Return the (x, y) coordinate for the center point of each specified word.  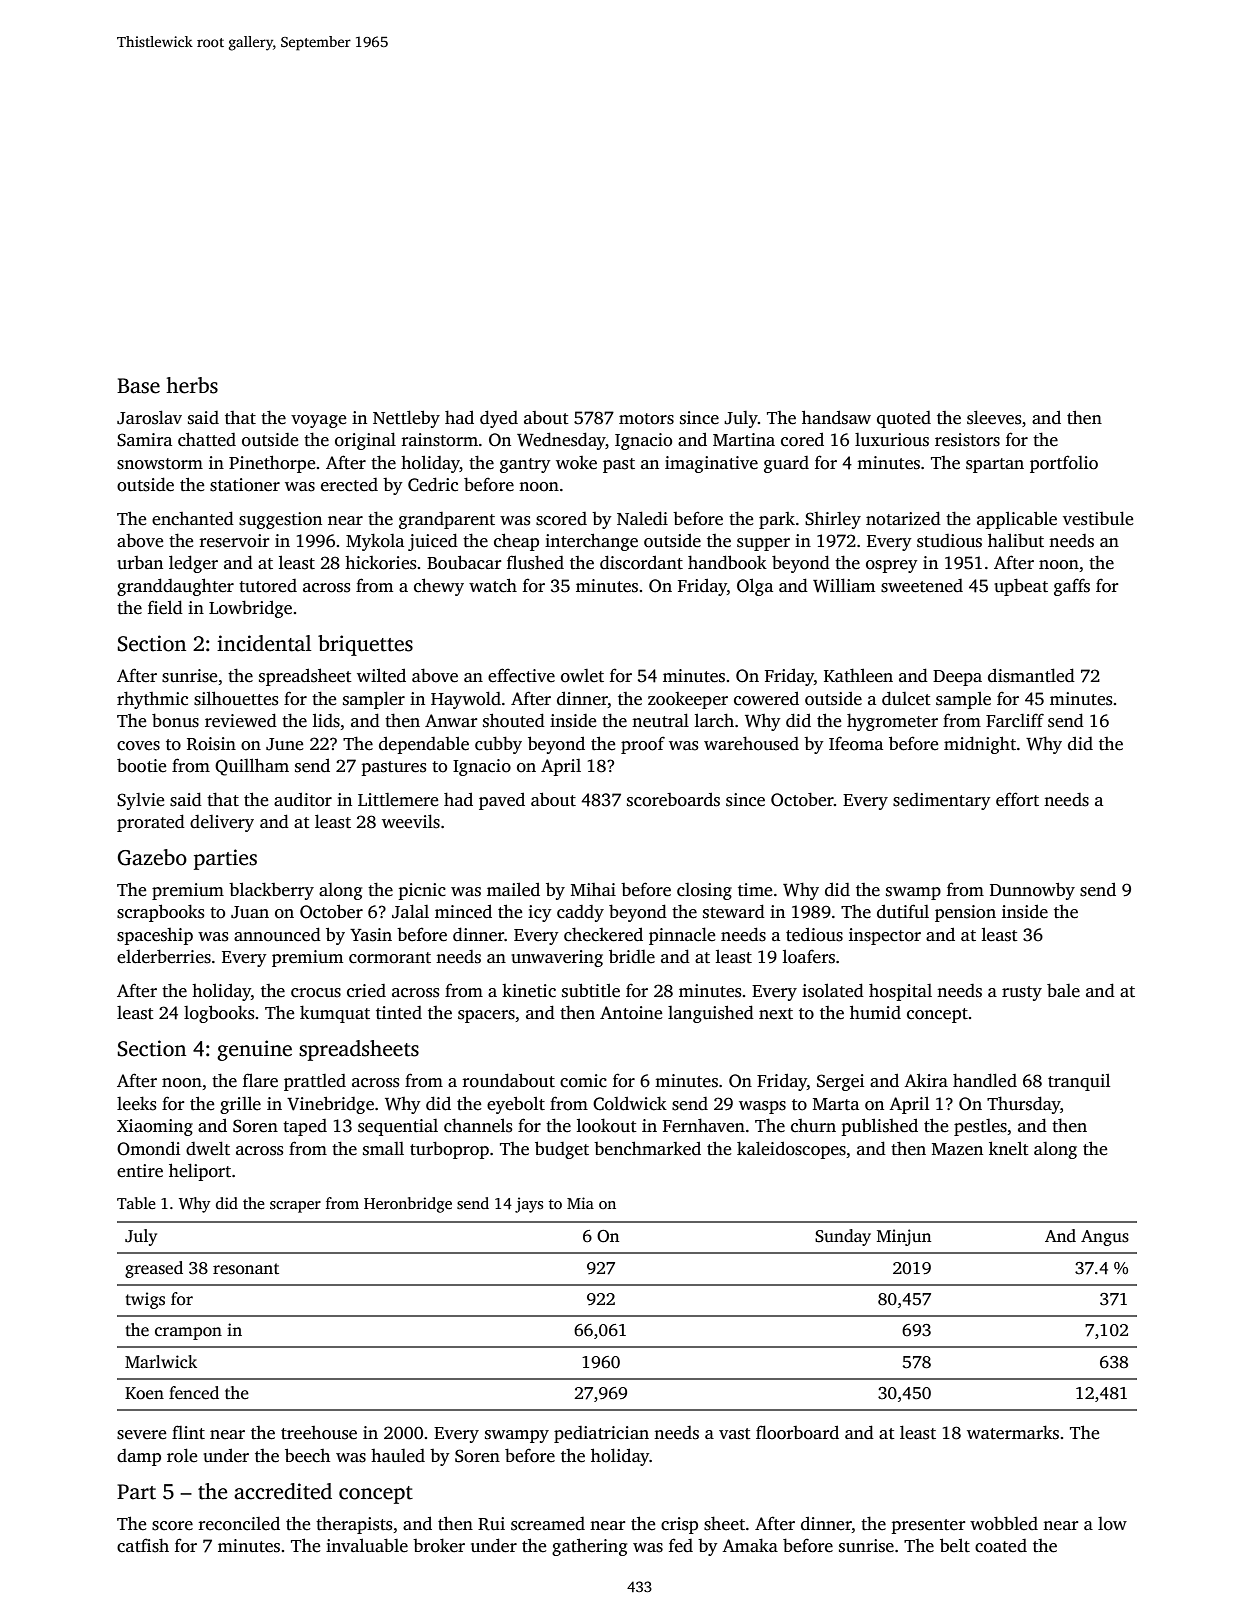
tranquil (1079, 1082)
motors (646, 419)
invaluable (367, 1545)
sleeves (994, 417)
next (776, 1014)
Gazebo (152, 857)
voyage (318, 421)
